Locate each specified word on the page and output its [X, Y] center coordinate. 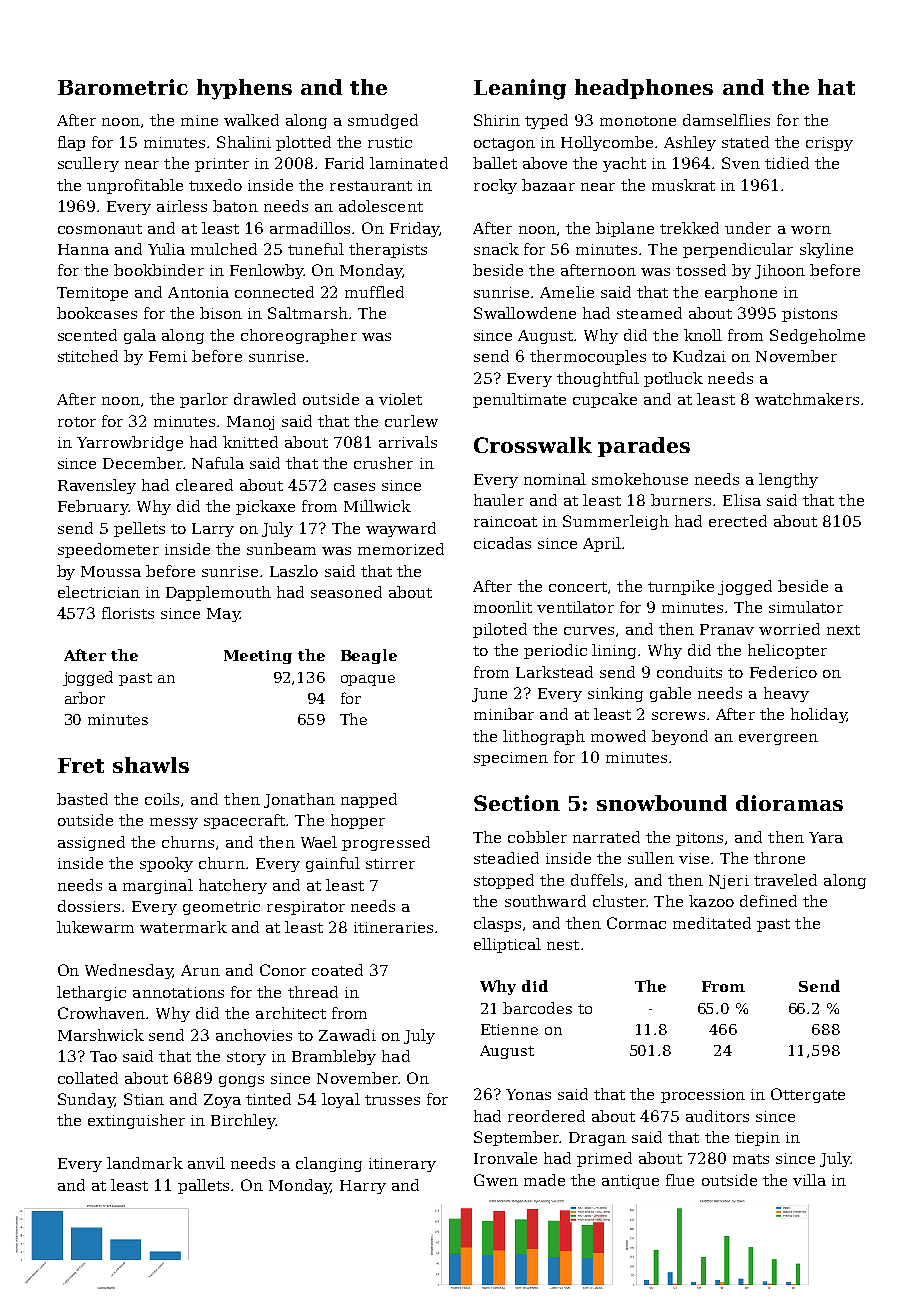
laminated [409, 163]
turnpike [681, 587]
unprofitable [135, 186]
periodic [555, 651]
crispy [829, 144]
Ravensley [97, 486]
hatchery [233, 886]
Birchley [243, 1121]
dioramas [789, 803]
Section [517, 803]
